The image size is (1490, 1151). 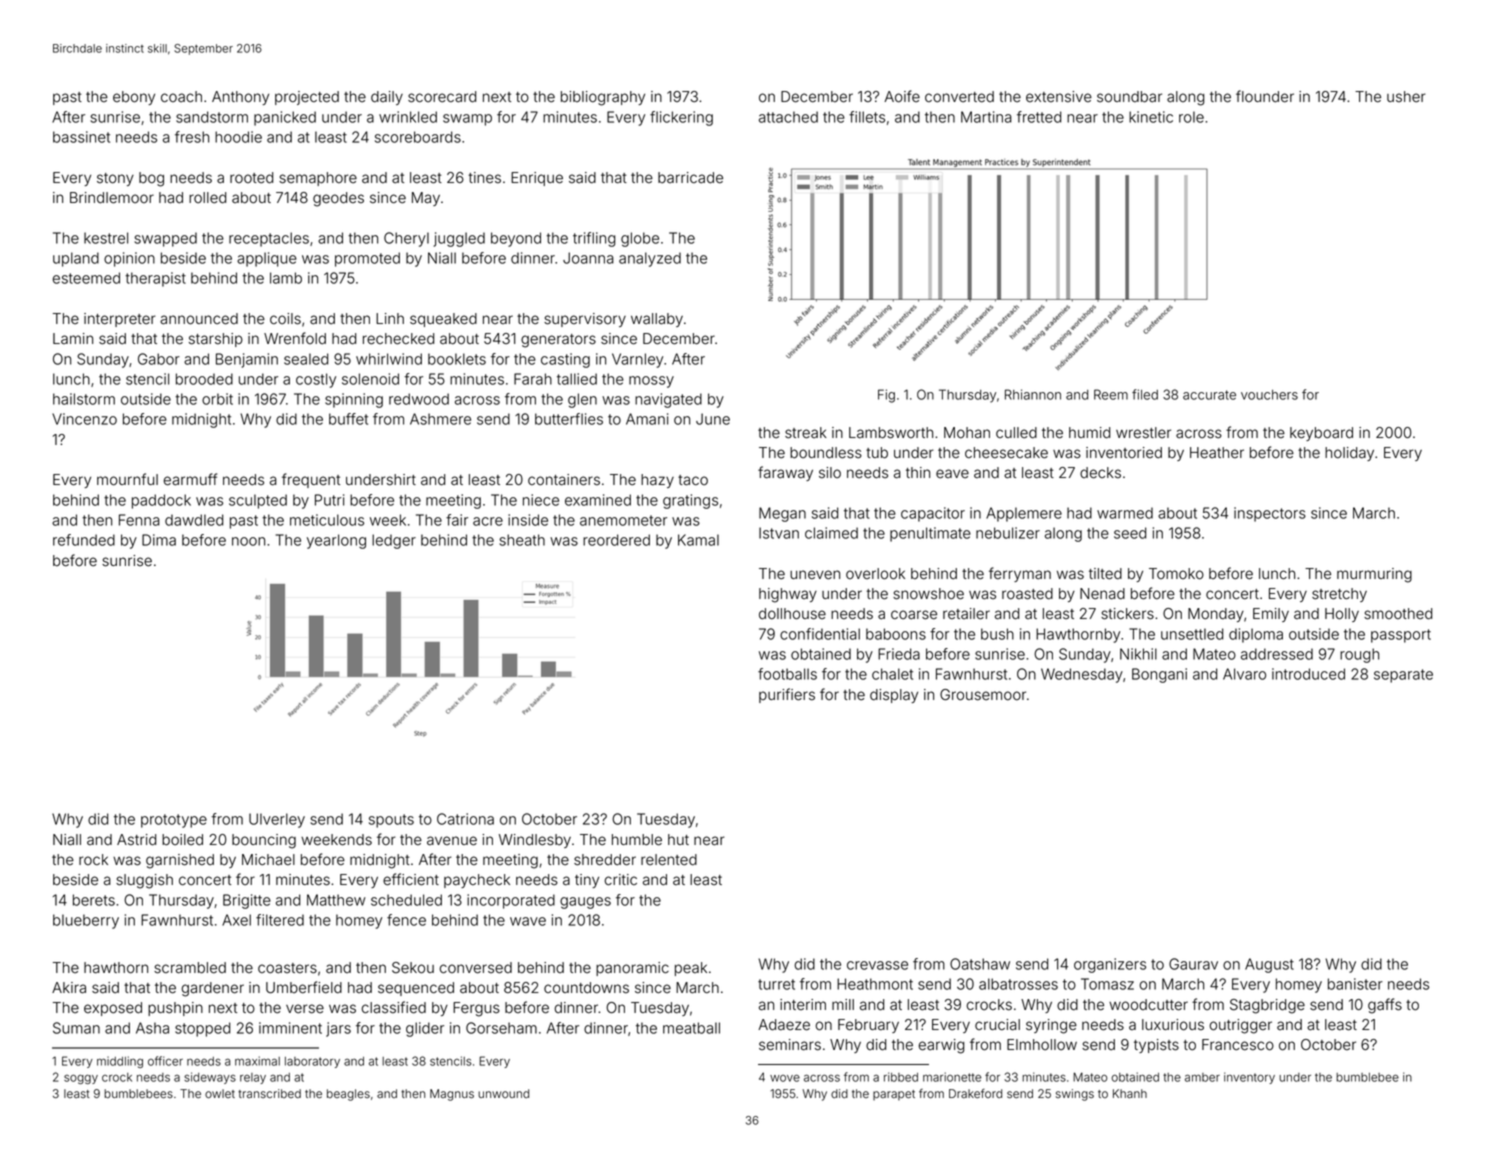 I want to click on globe, so click(x=640, y=239).
